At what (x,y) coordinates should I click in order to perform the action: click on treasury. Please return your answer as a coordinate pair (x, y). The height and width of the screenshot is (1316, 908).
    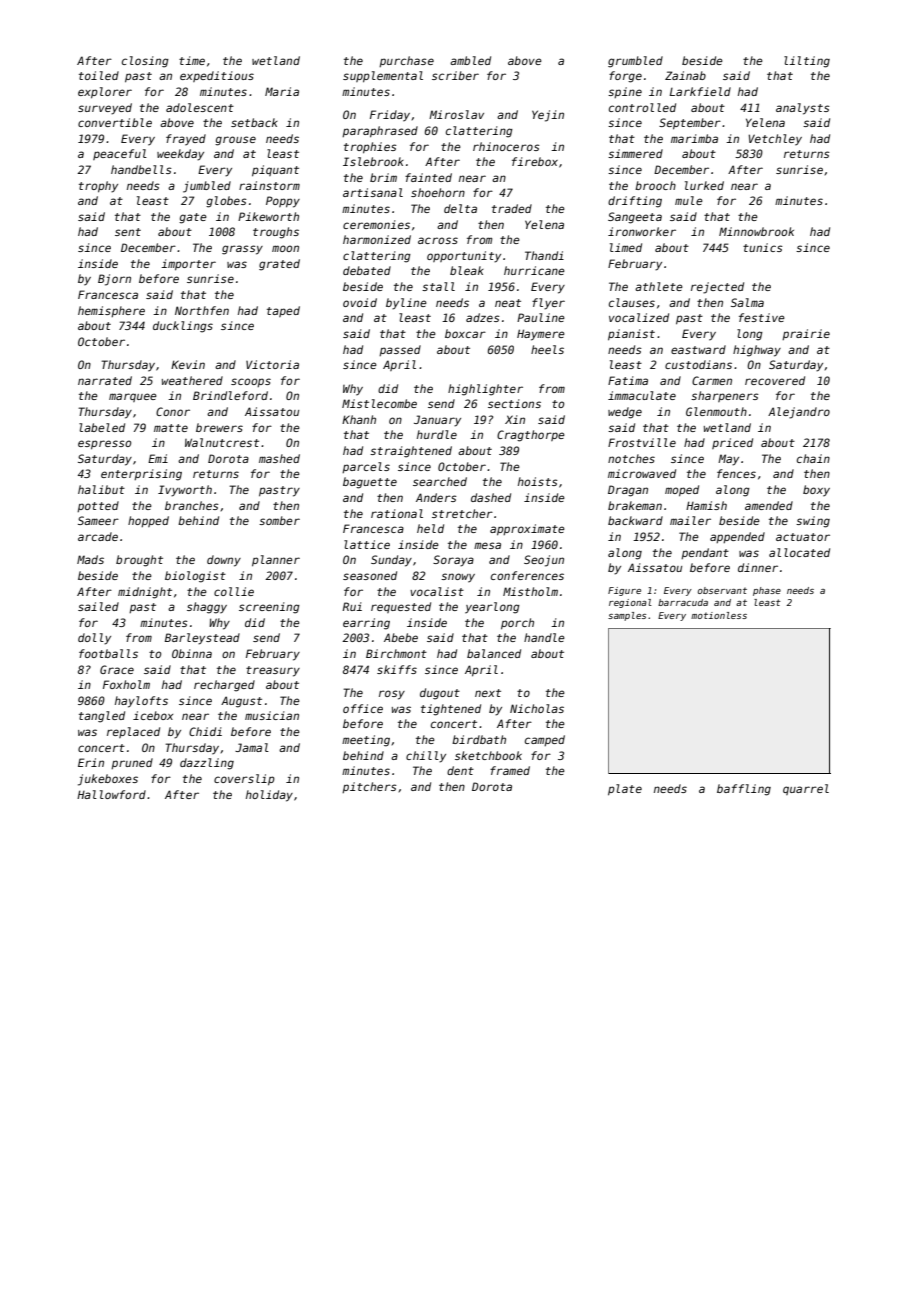
    Looking at the image, I should click on (273, 671).
